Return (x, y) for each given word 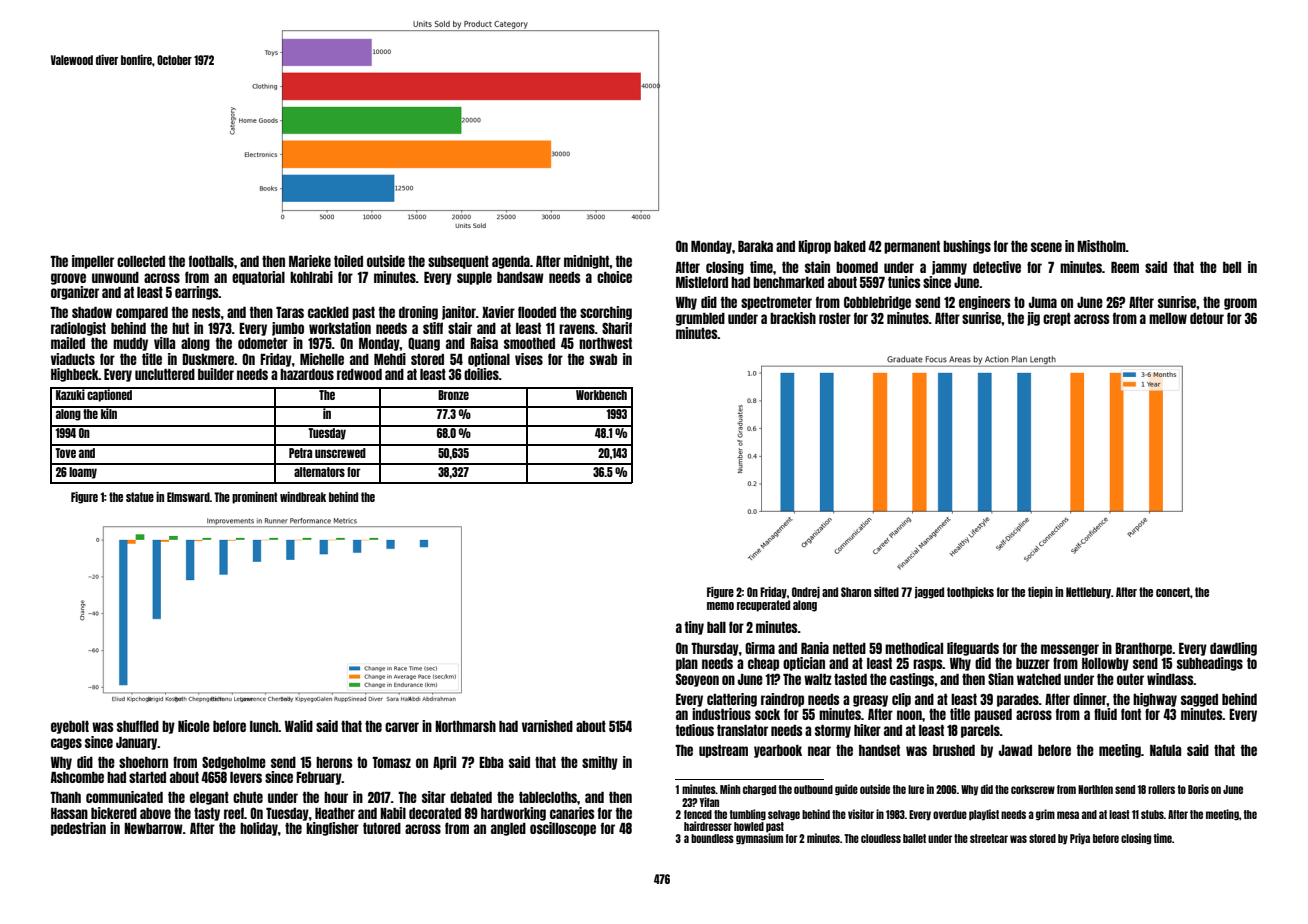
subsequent (458, 262)
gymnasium (759, 839)
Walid (299, 726)
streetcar (989, 838)
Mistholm (1101, 246)
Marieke (310, 261)
